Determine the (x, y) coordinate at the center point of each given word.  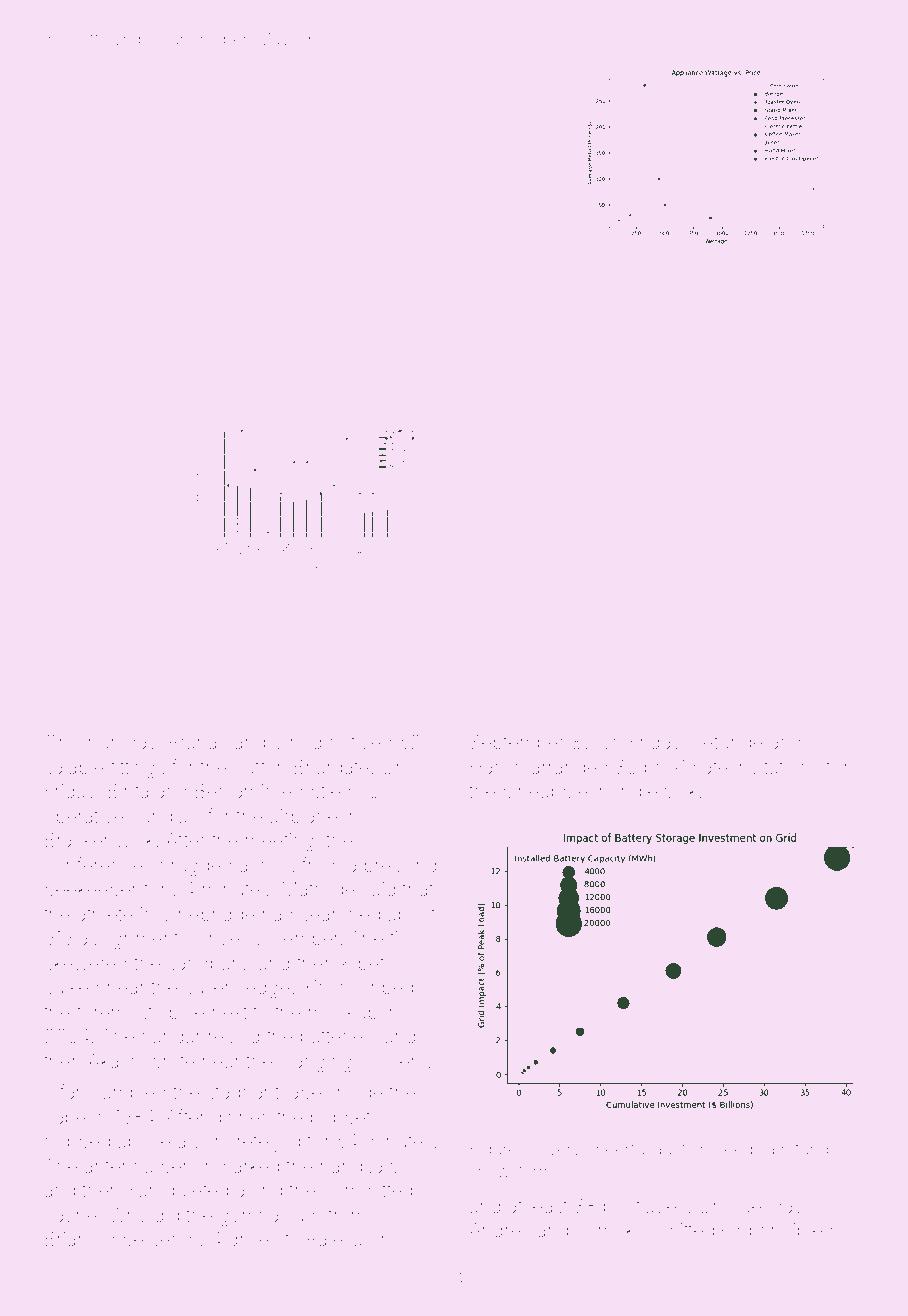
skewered (86, 963)
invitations (777, 767)
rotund (805, 1149)
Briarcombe (94, 1238)
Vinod (297, 742)
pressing (401, 867)
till (397, 938)
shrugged (191, 867)
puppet (341, 1119)
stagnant (243, 1094)
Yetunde (727, 742)
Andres (500, 1230)
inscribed (374, 987)
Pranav (198, 741)
